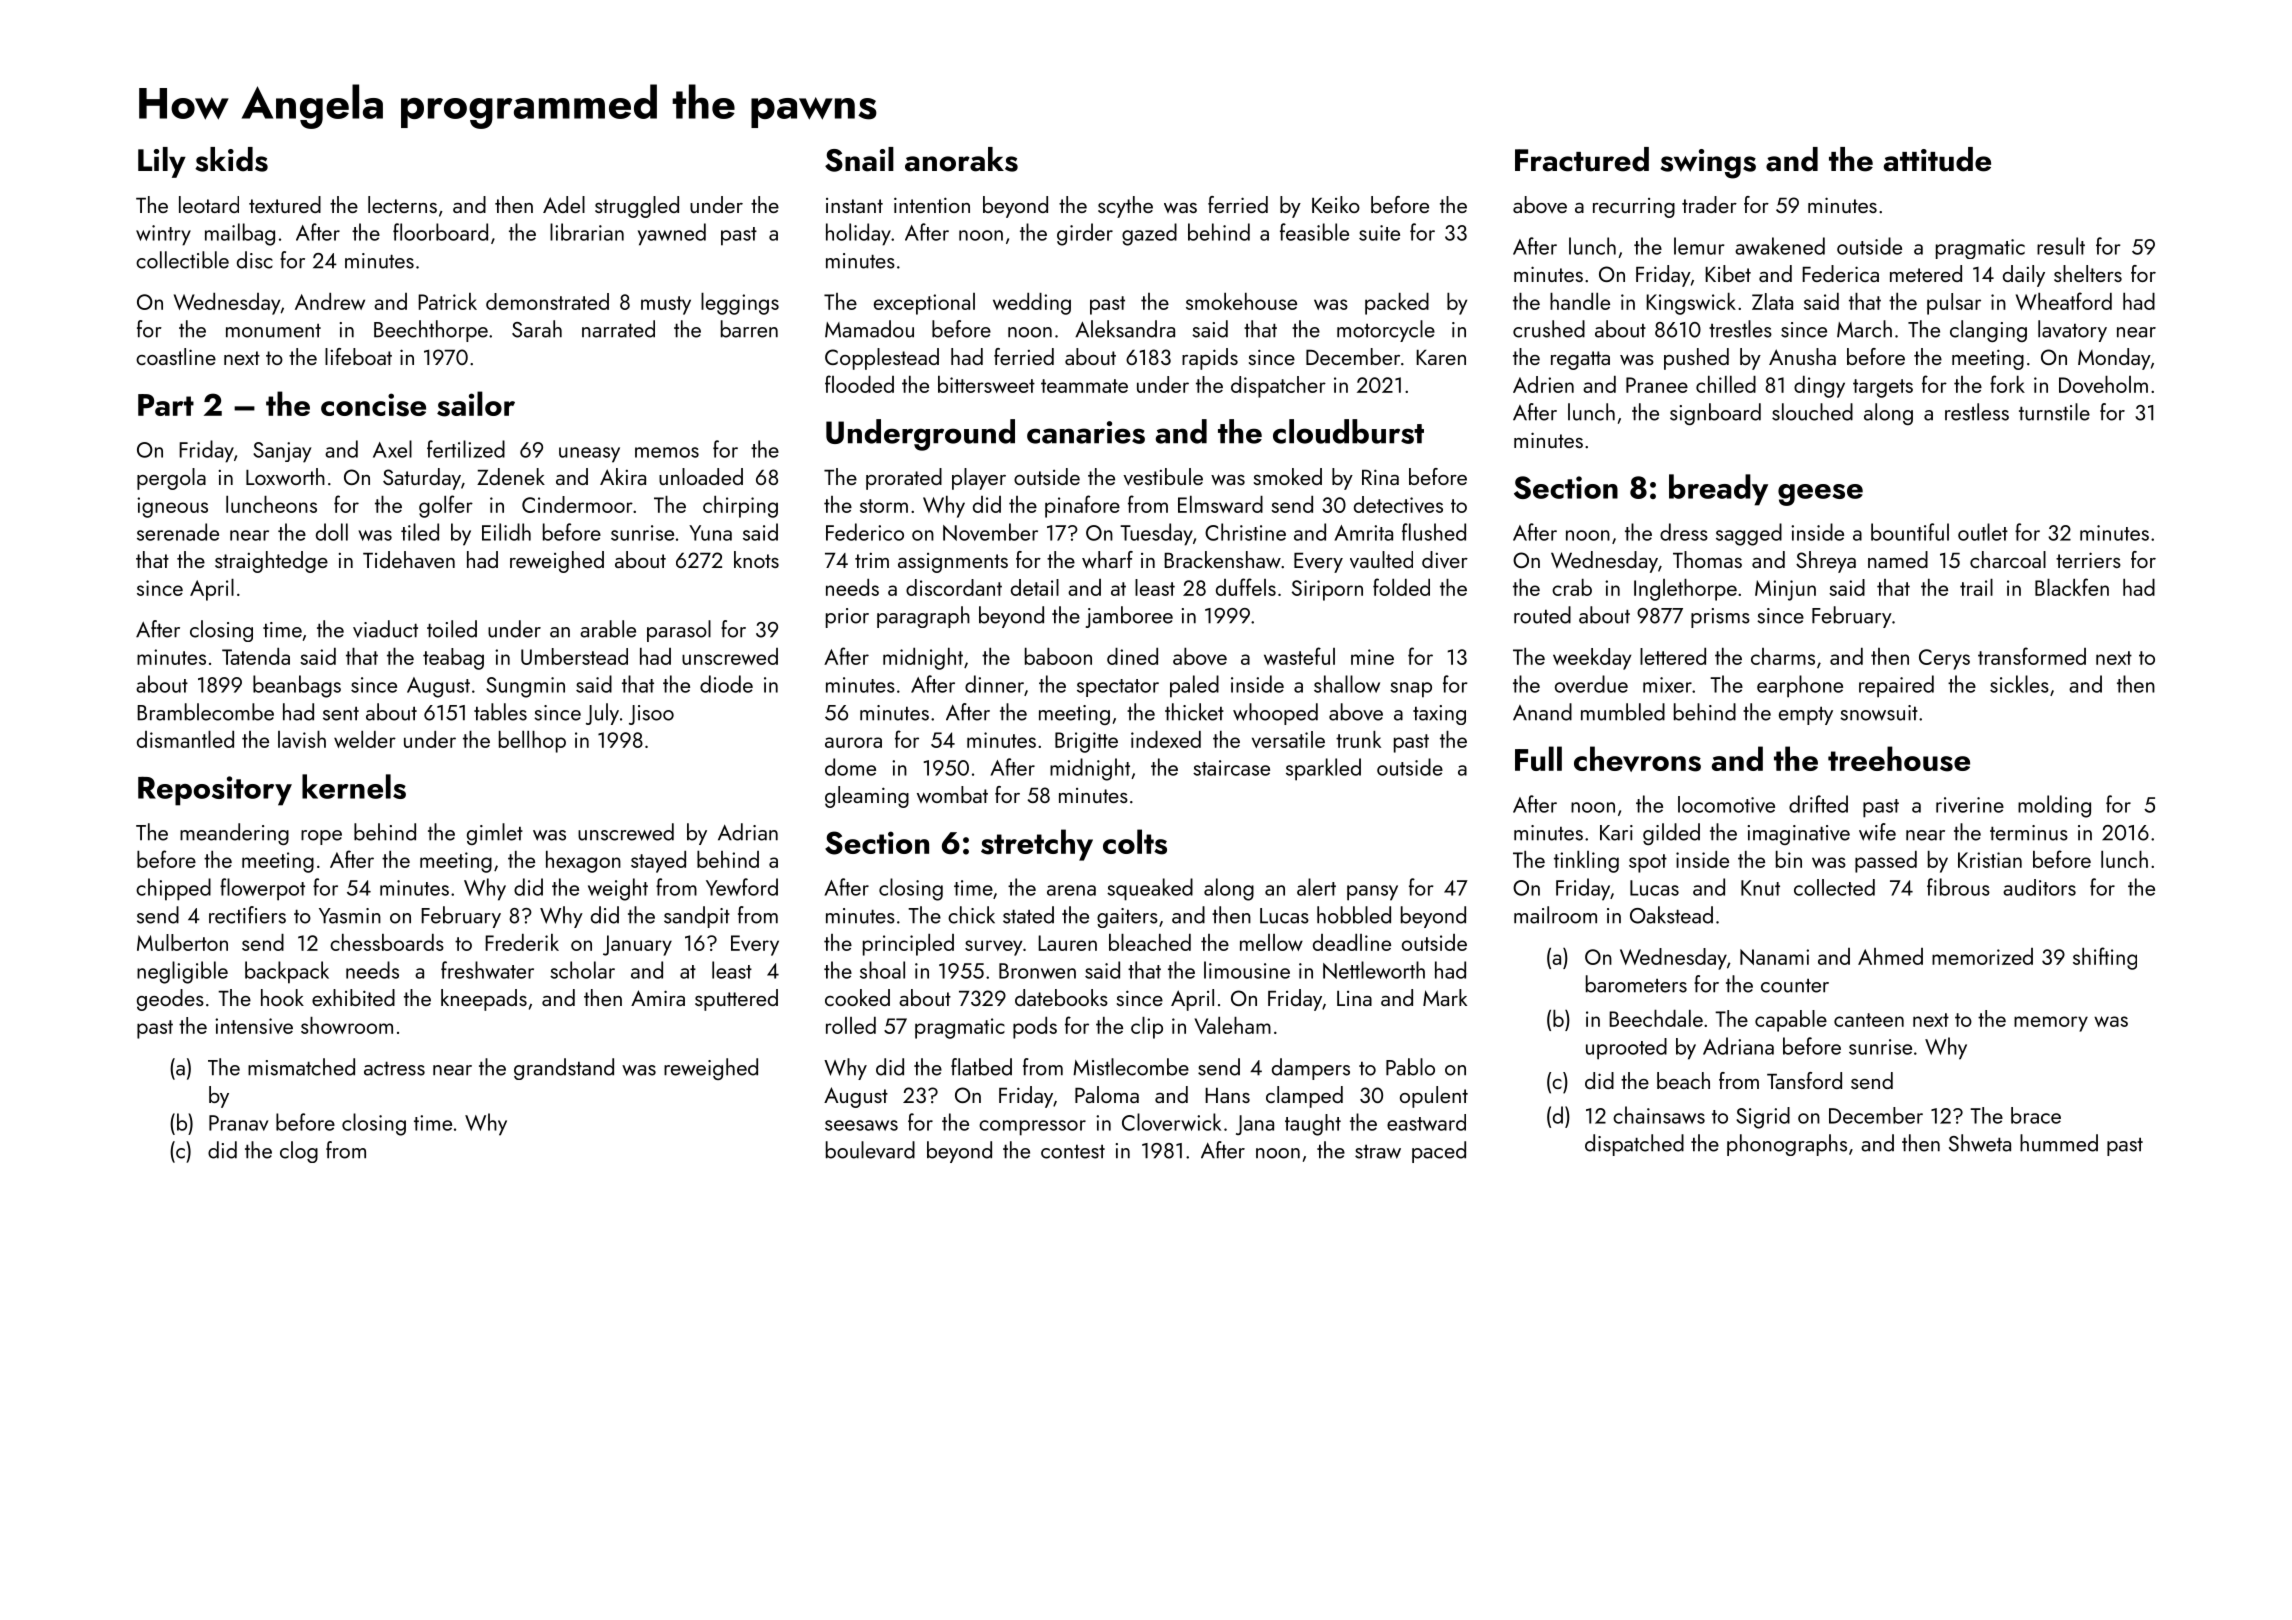 This screenshot has height=1620, width=2292. What do you see at coordinates (1899, 759) in the screenshot?
I see `treehouse` at bounding box center [1899, 759].
